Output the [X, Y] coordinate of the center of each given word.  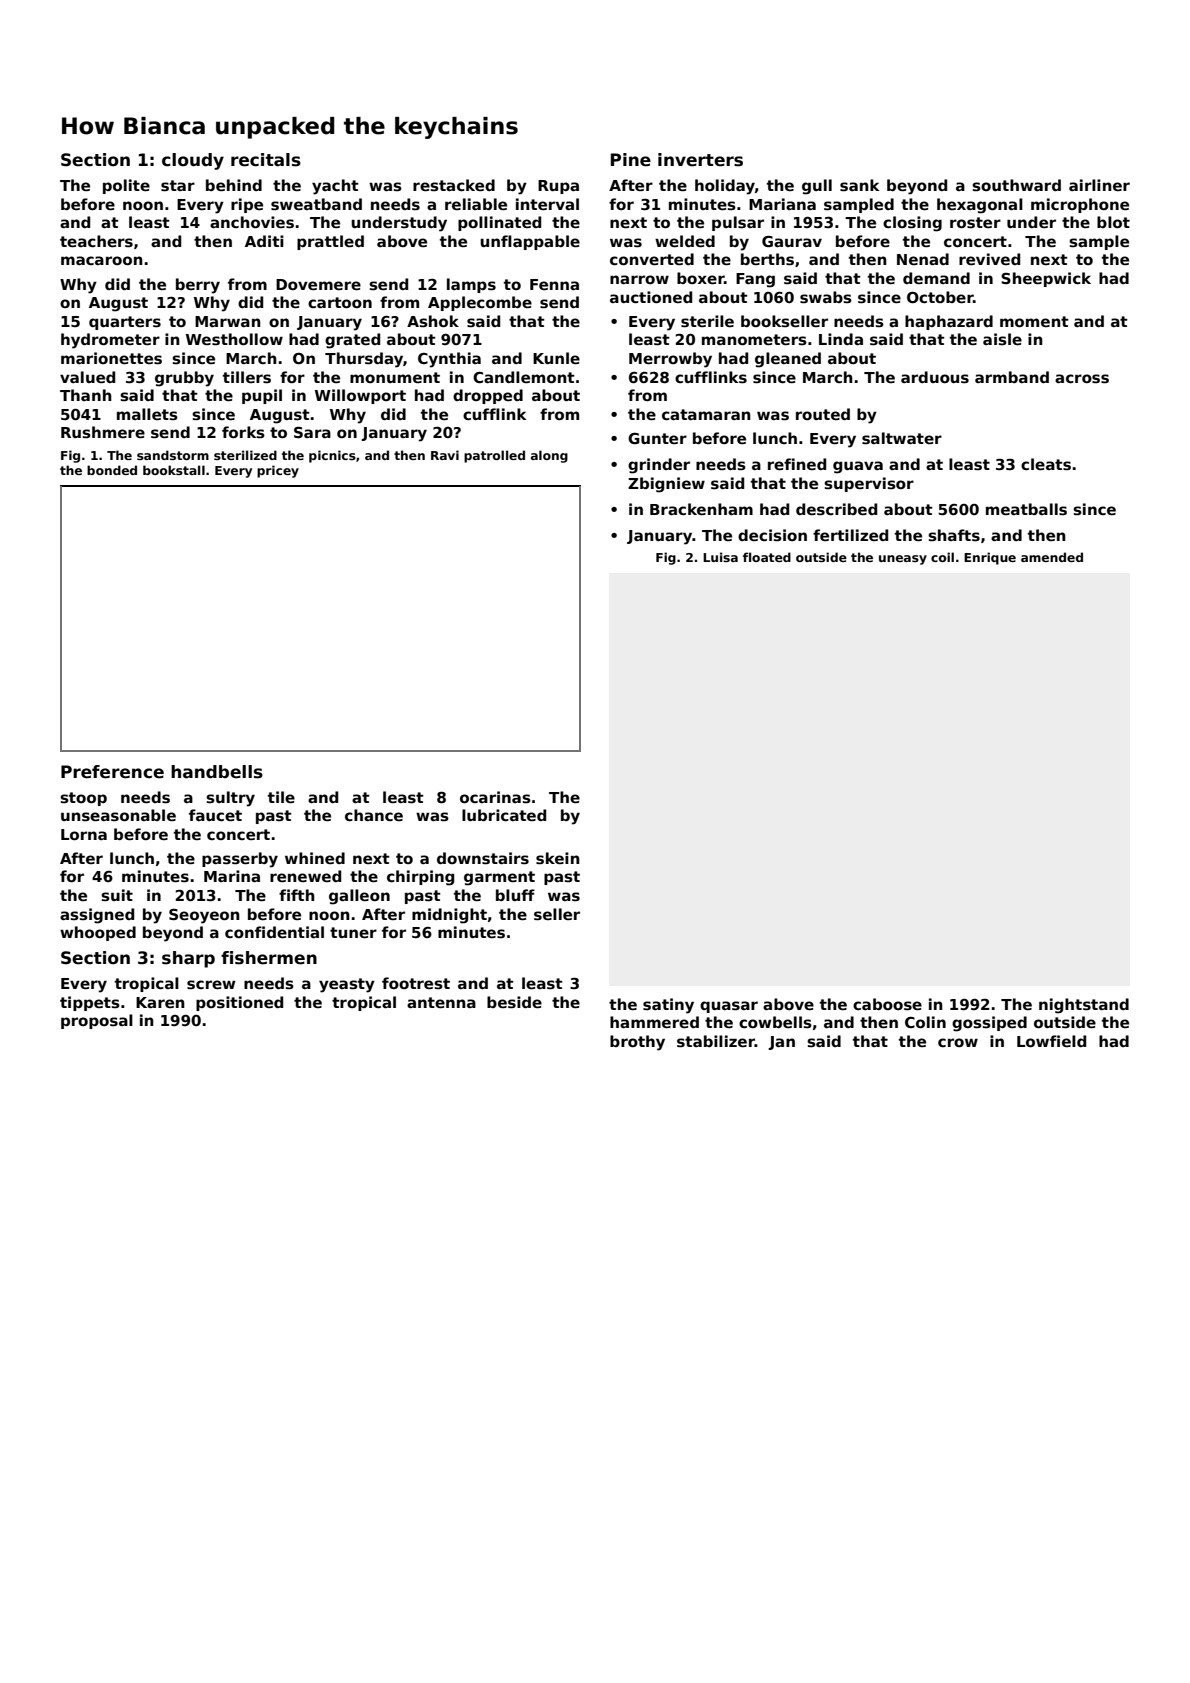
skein [558, 858]
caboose [887, 1004]
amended [1052, 557]
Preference [112, 772]
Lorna [84, 834]
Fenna [554, 284]
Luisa [720, 557]
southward [1016, 185]
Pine [631, 160]
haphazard [949, 322]
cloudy [193, 161]
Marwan [228, 321]
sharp [188, 959]
